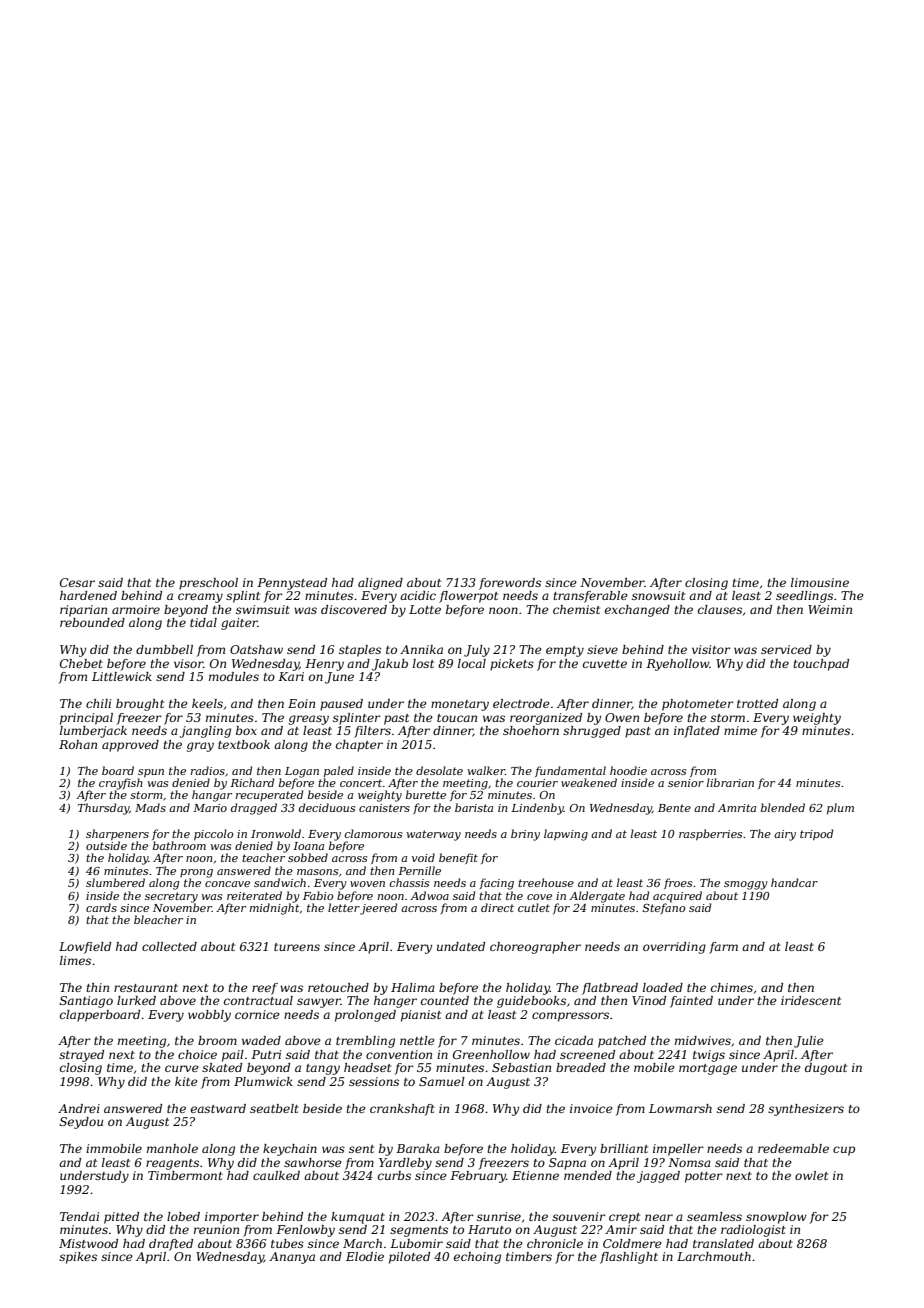 This document has width=924, height=1308. Describe the element at coordinates (78, 1258) in the document. I see `spikes` at that location.
